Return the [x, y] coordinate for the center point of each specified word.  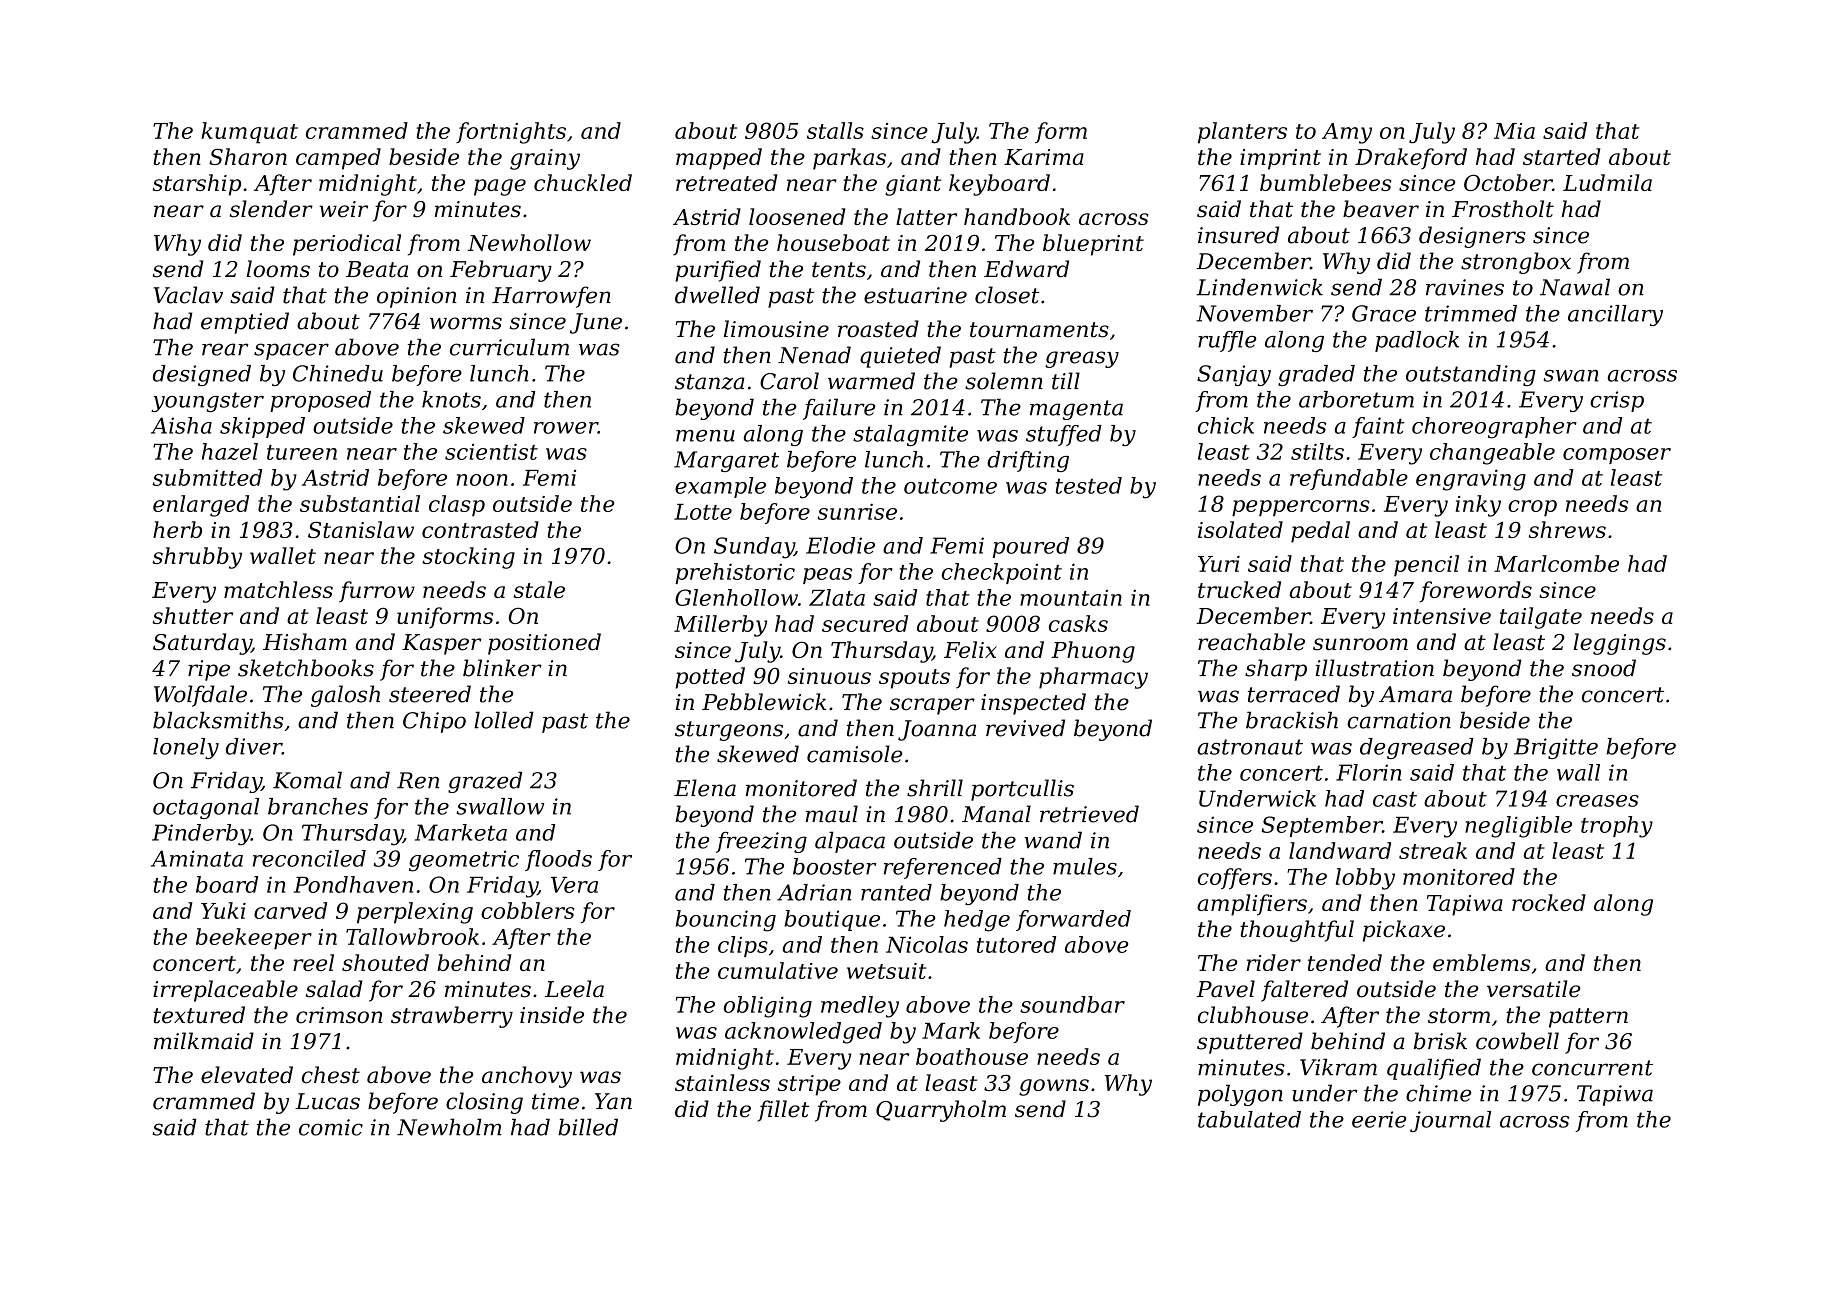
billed [588, 1127]
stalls [835, 130]
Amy [1347, 133]
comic [331, 1127]
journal [1450, 1121]
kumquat [249, 133]
